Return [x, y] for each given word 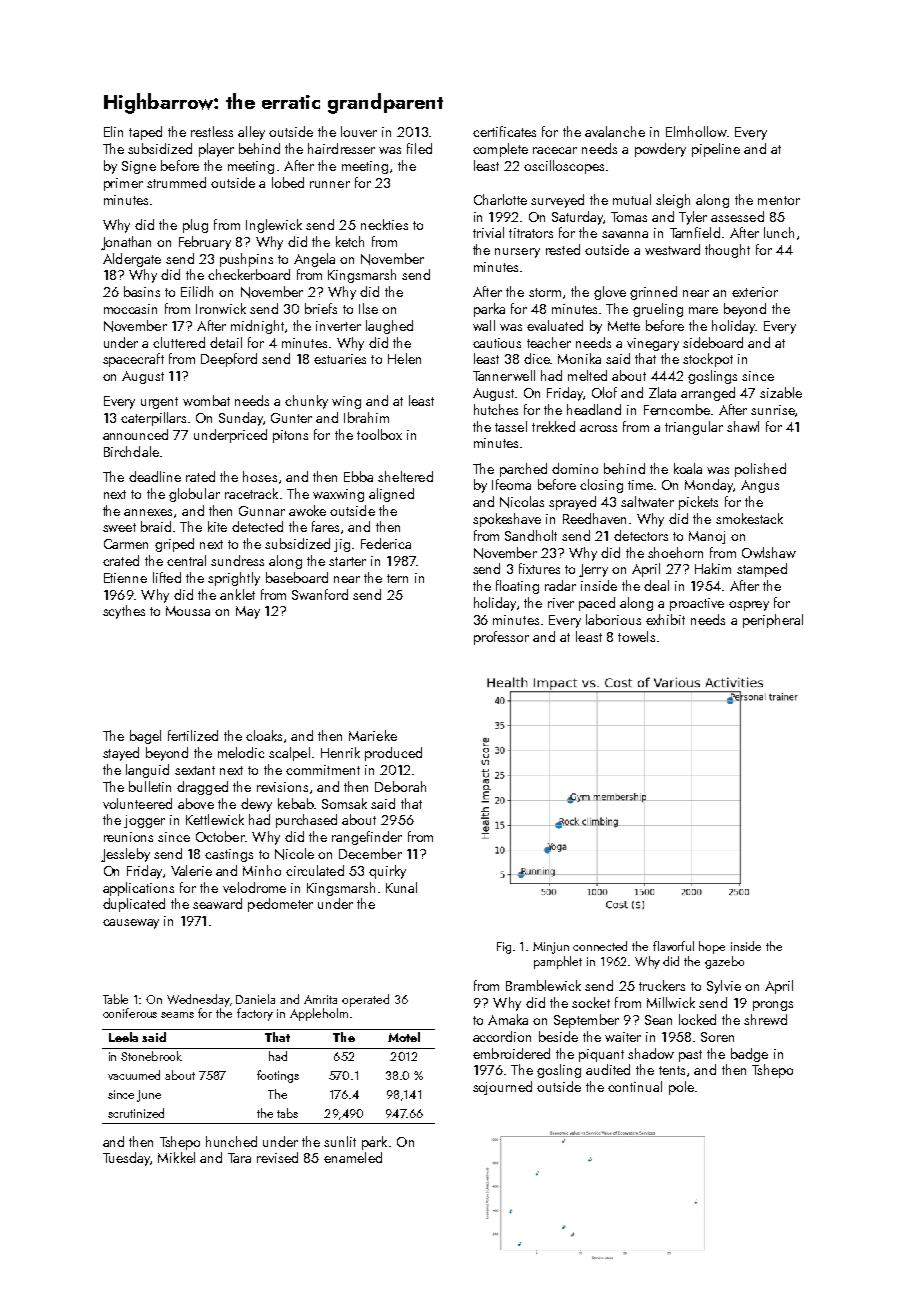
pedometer [280, 905]
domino [575, 468]
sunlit [340, 1141]
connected [600, 946]
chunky [306, 402]
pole [681, 1088]
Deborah [400, 786]
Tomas [629, 217]
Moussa [188, 611]
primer [123, 184]
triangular [694, 428]
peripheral [773, 621]
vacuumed [134, 1075]
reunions [128, 837]
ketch [350, 241]
